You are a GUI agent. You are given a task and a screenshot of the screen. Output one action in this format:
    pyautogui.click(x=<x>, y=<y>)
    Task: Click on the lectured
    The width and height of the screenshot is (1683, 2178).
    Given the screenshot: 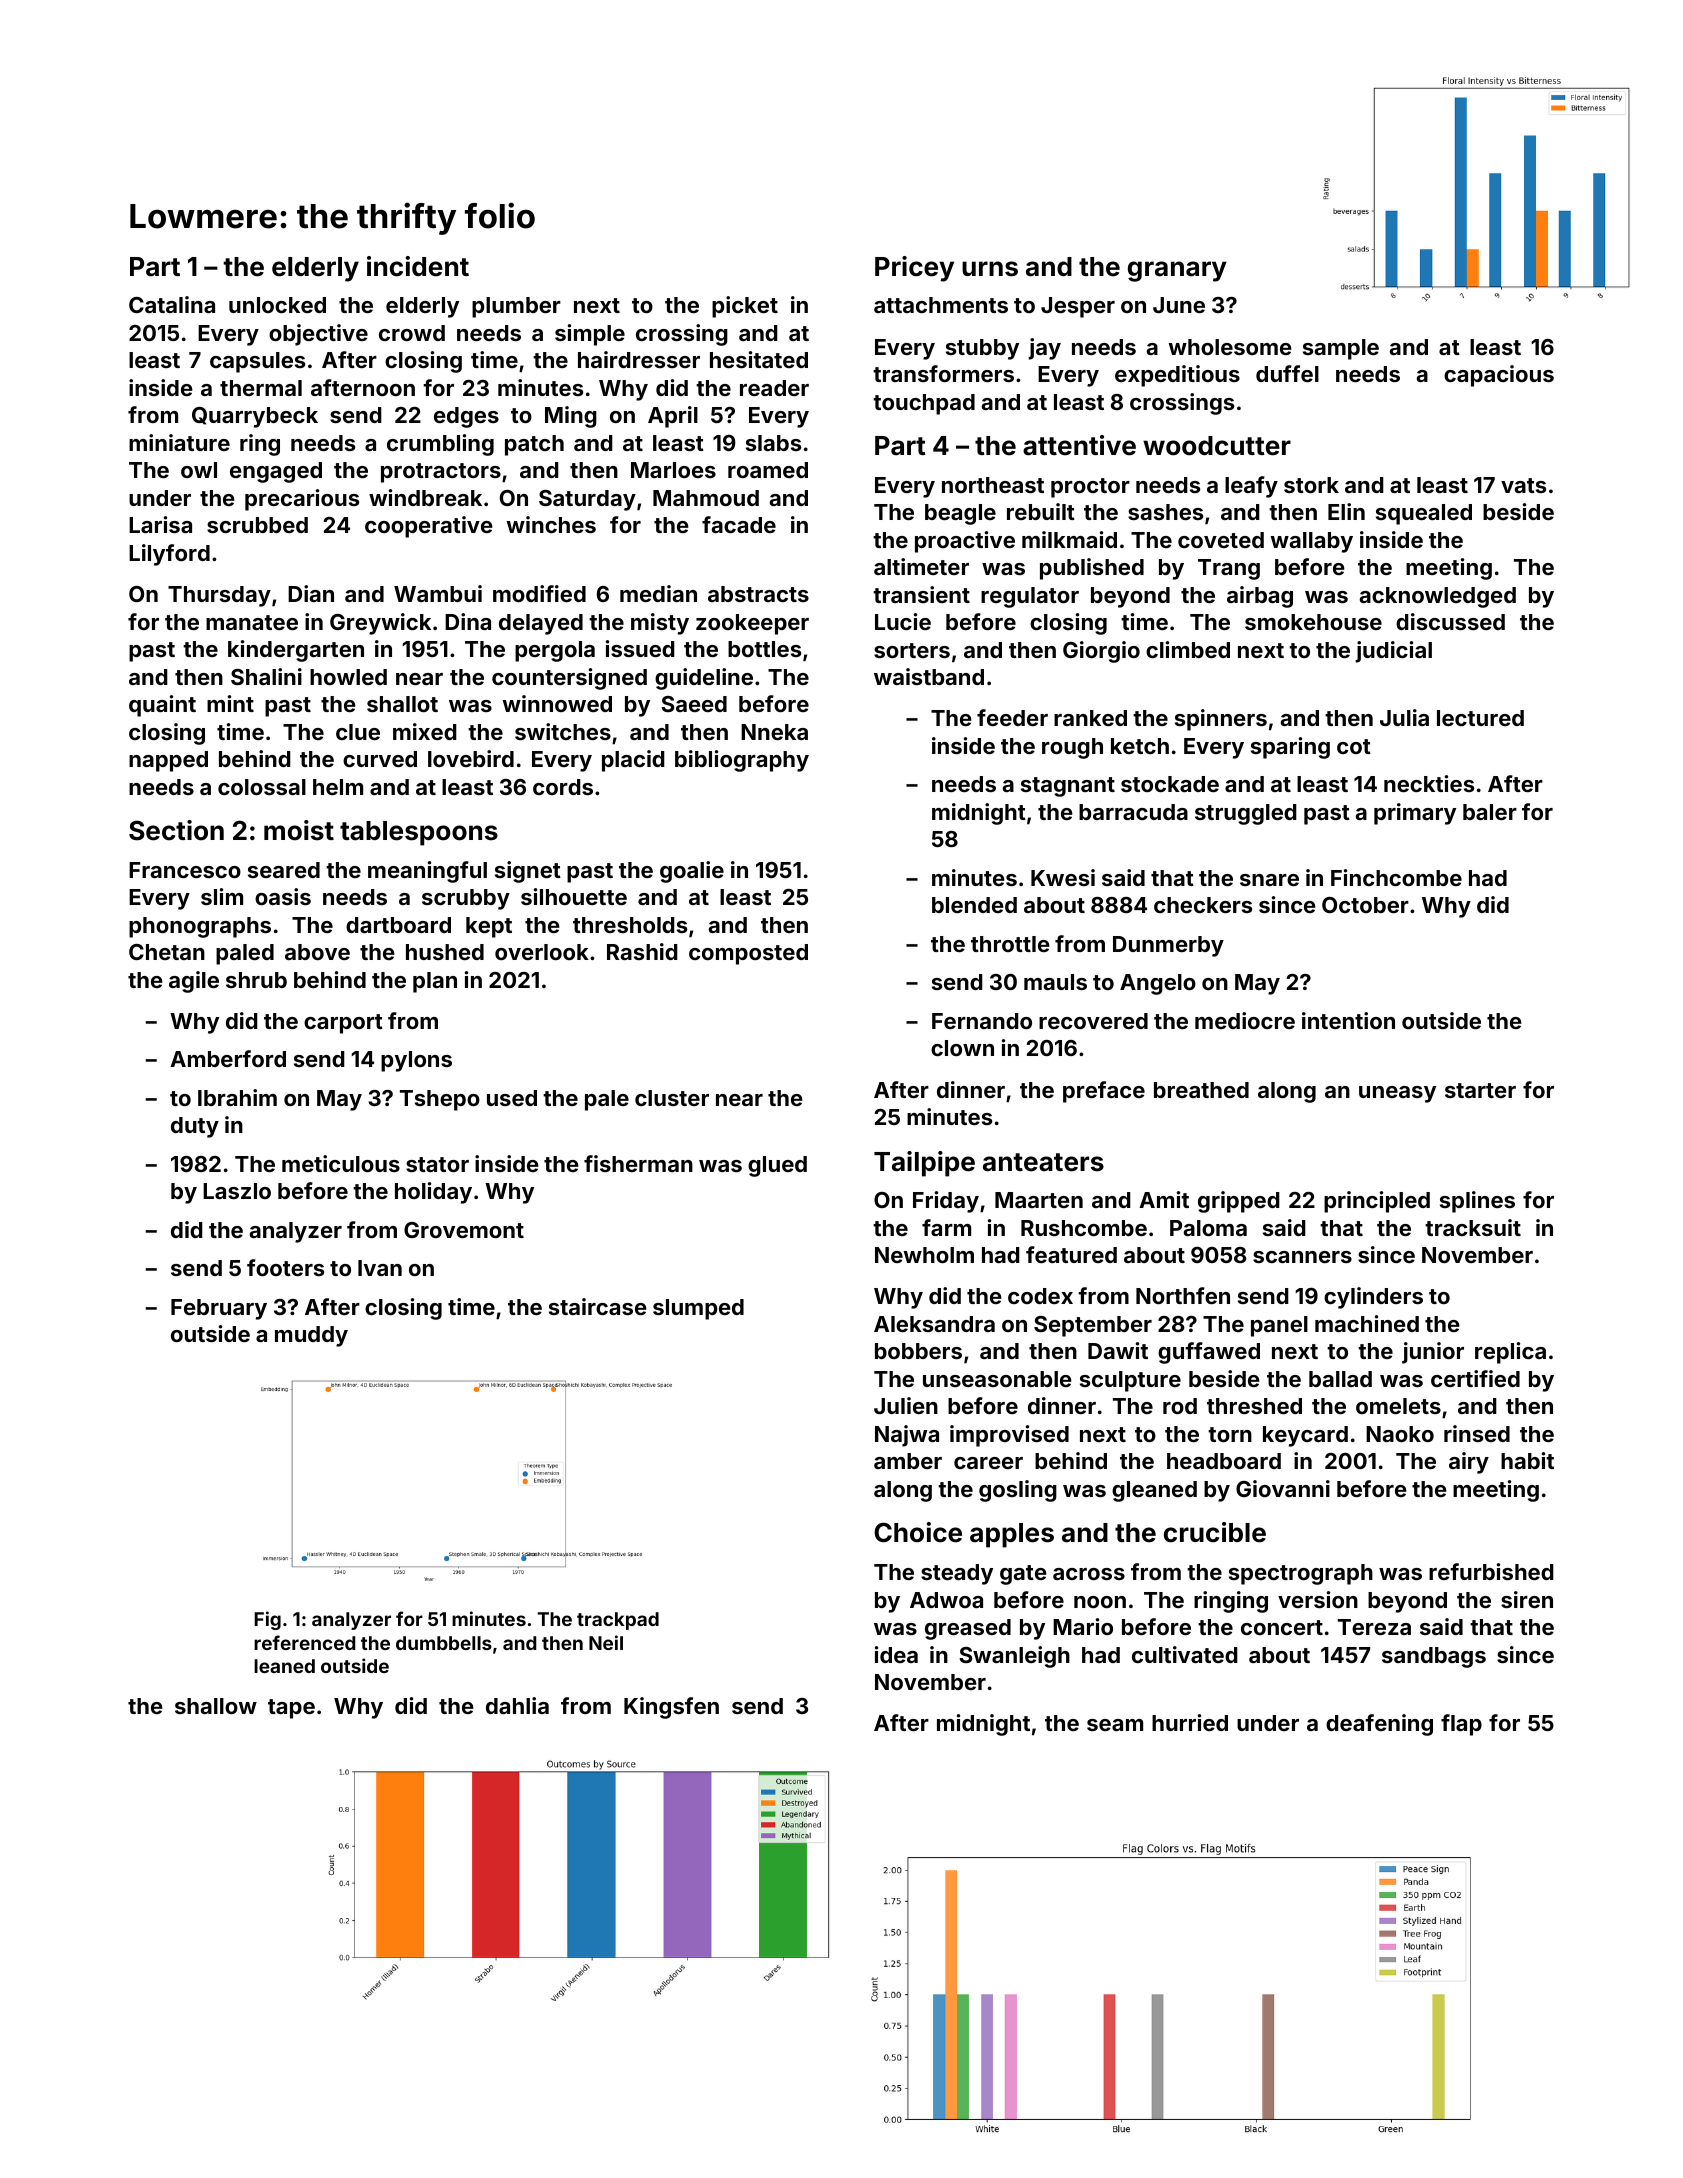 What is the action you would take?
    pyautogui.click(x=1480, y=718)
